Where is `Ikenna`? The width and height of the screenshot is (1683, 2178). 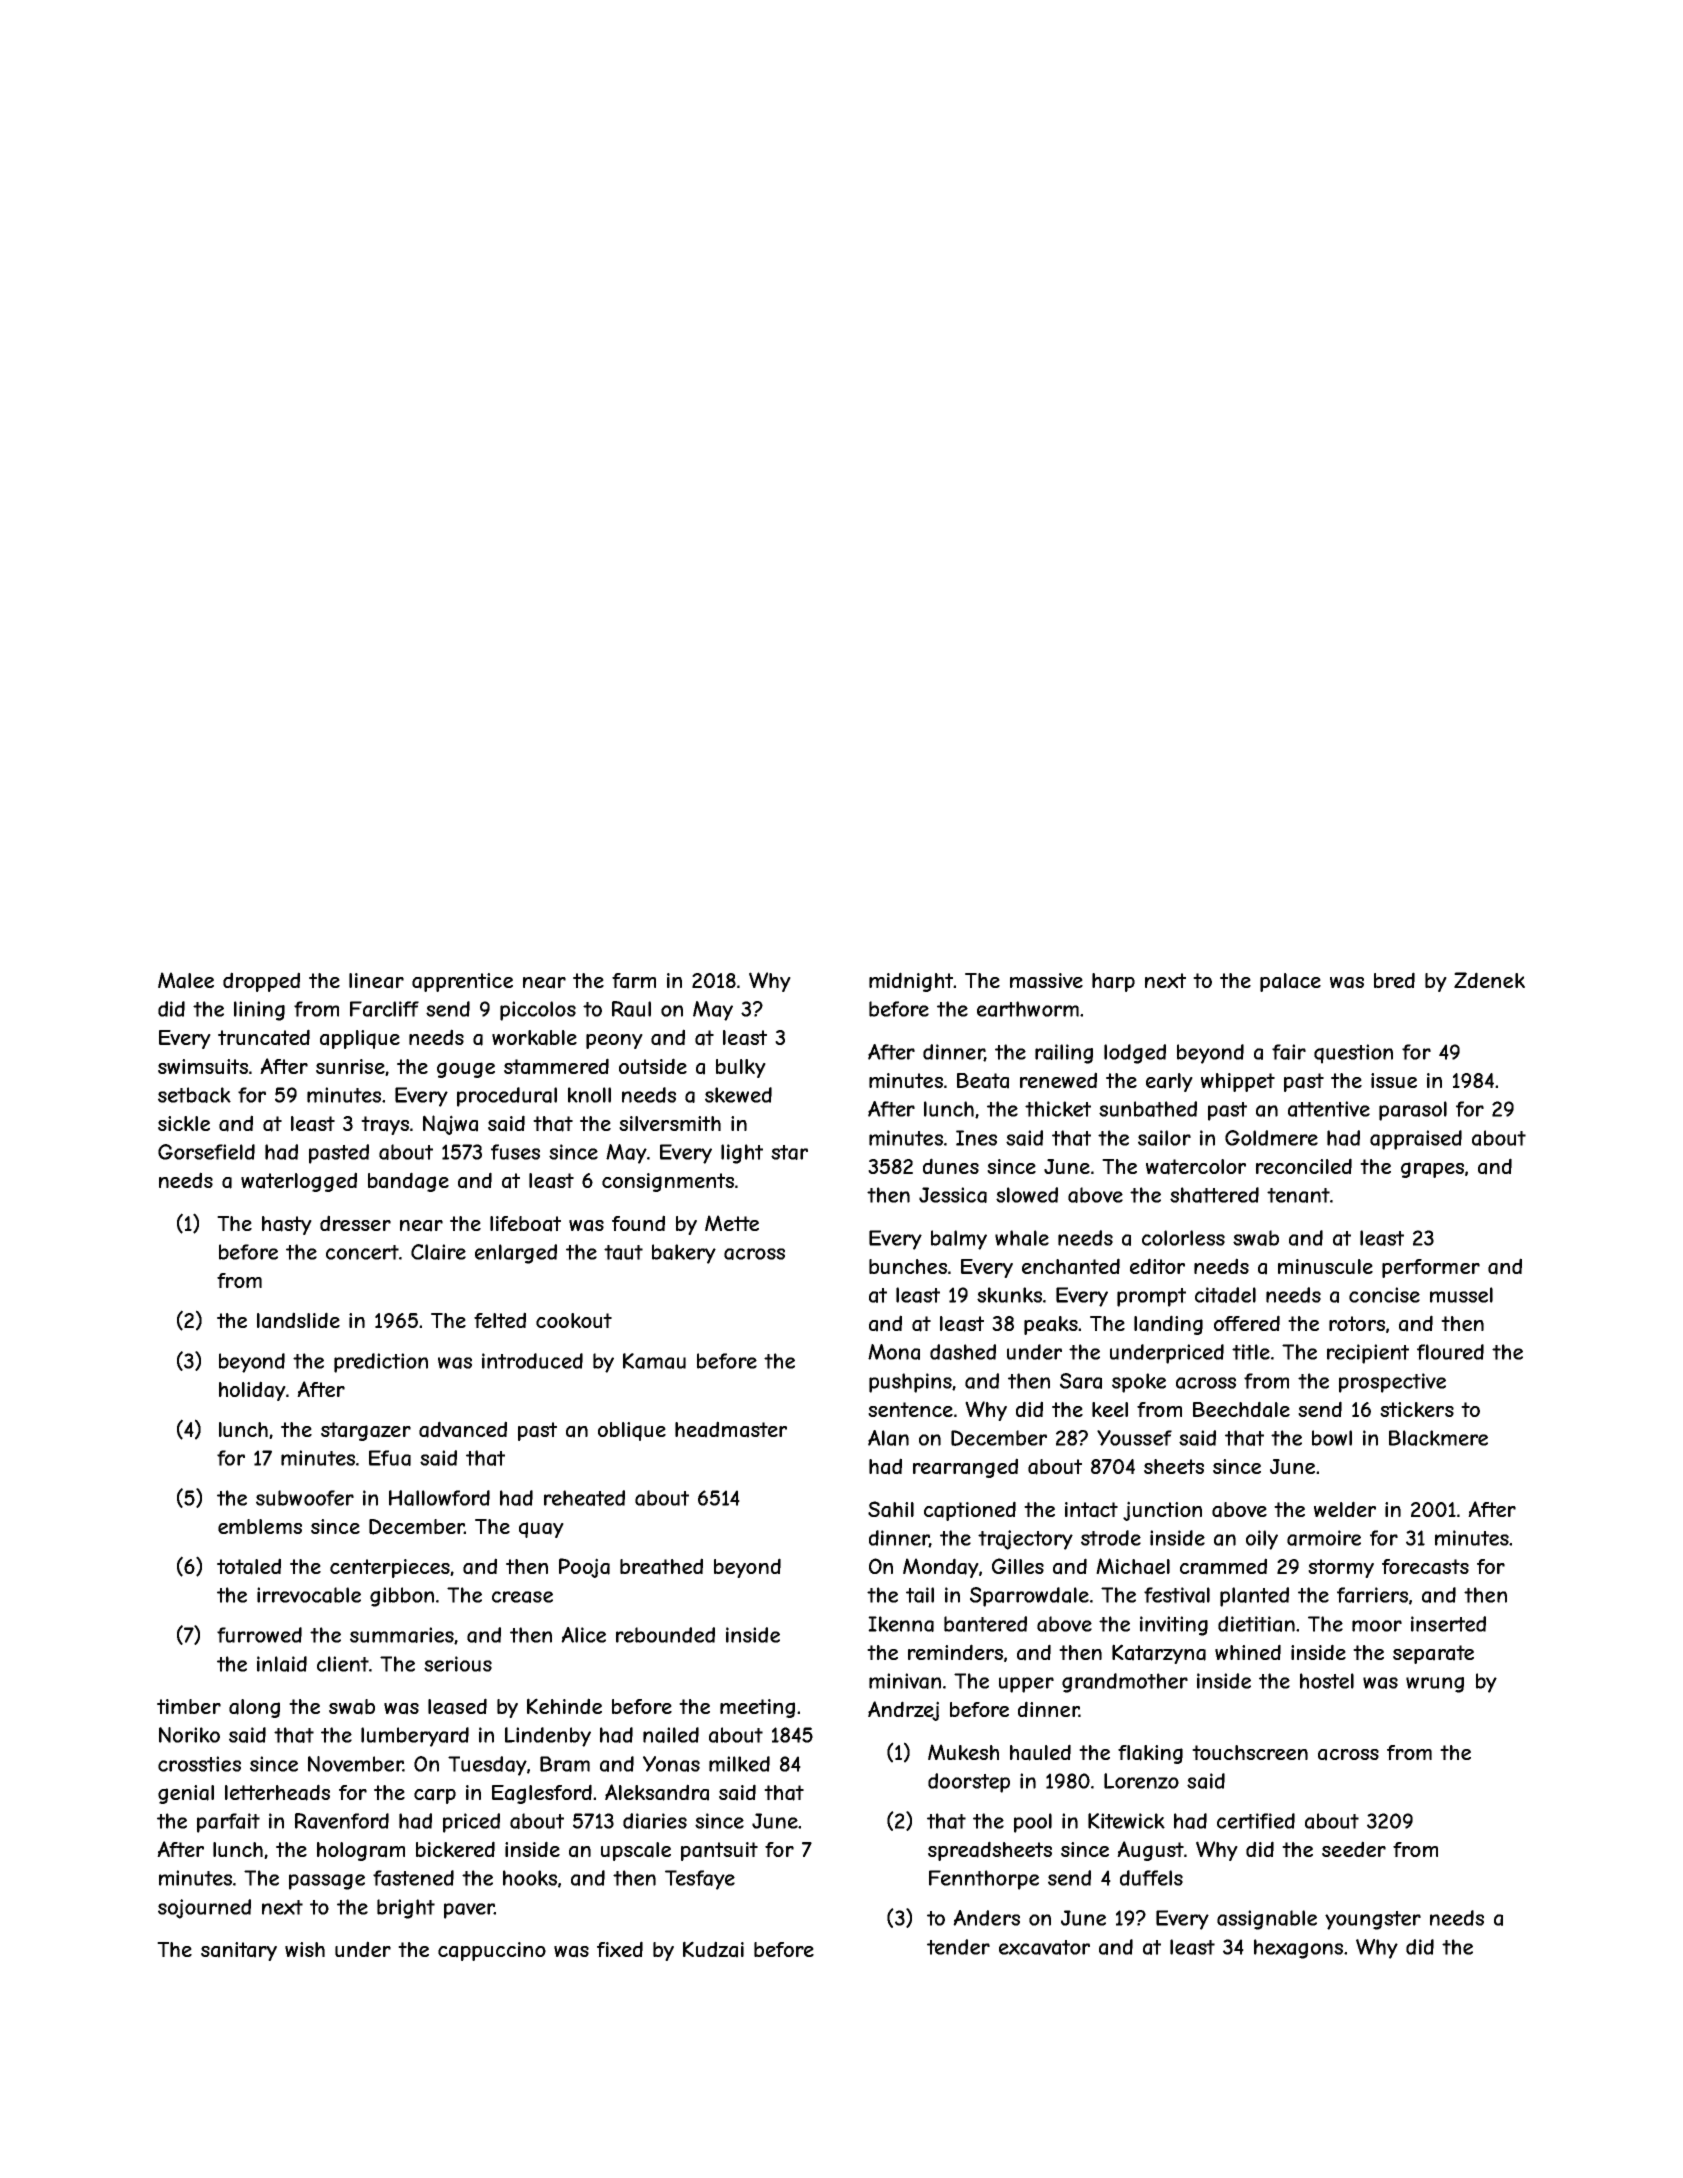
Ikenna is located at coordinates (901, 1624).
